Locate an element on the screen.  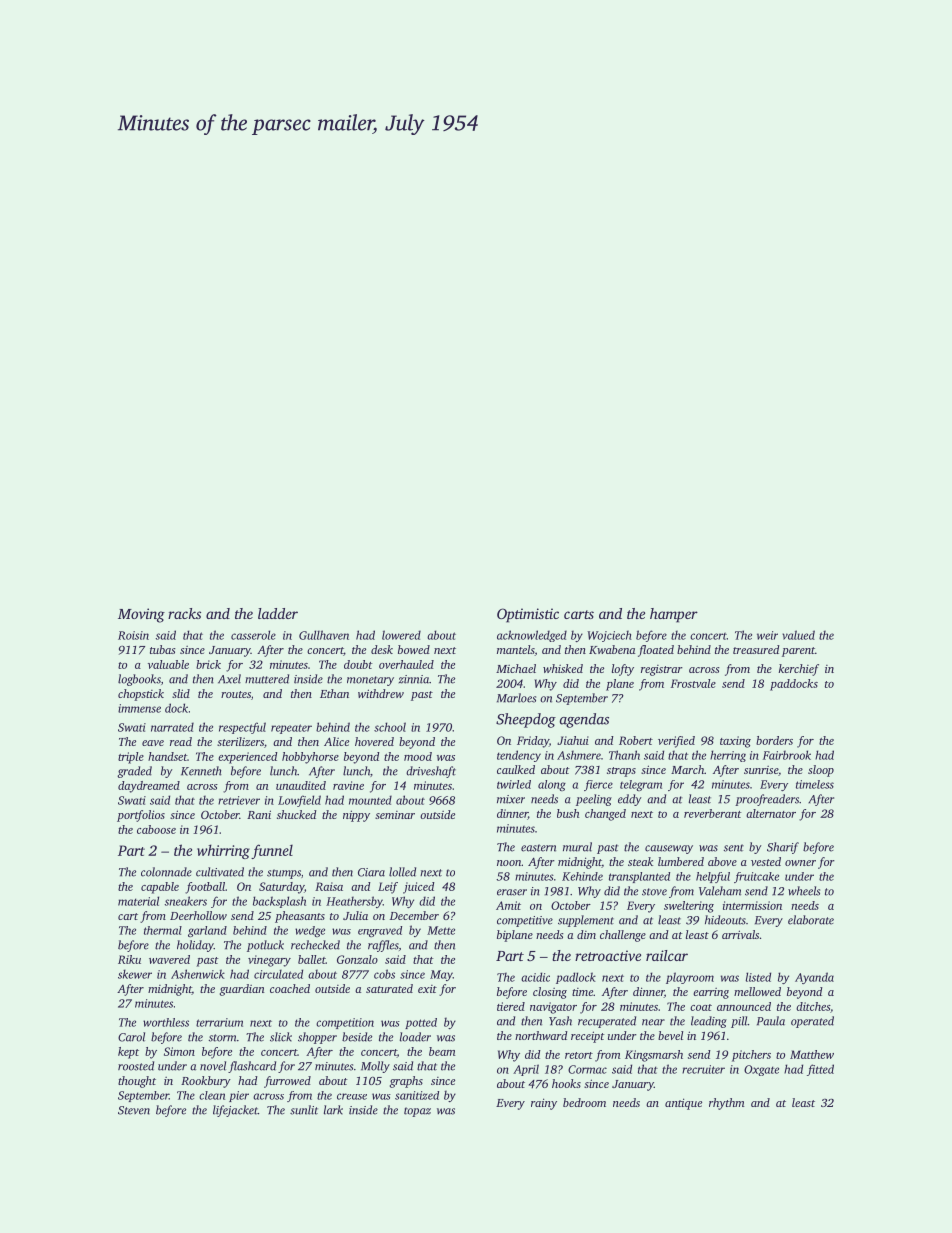
sunlit is located at coordinates (304, 1110).
